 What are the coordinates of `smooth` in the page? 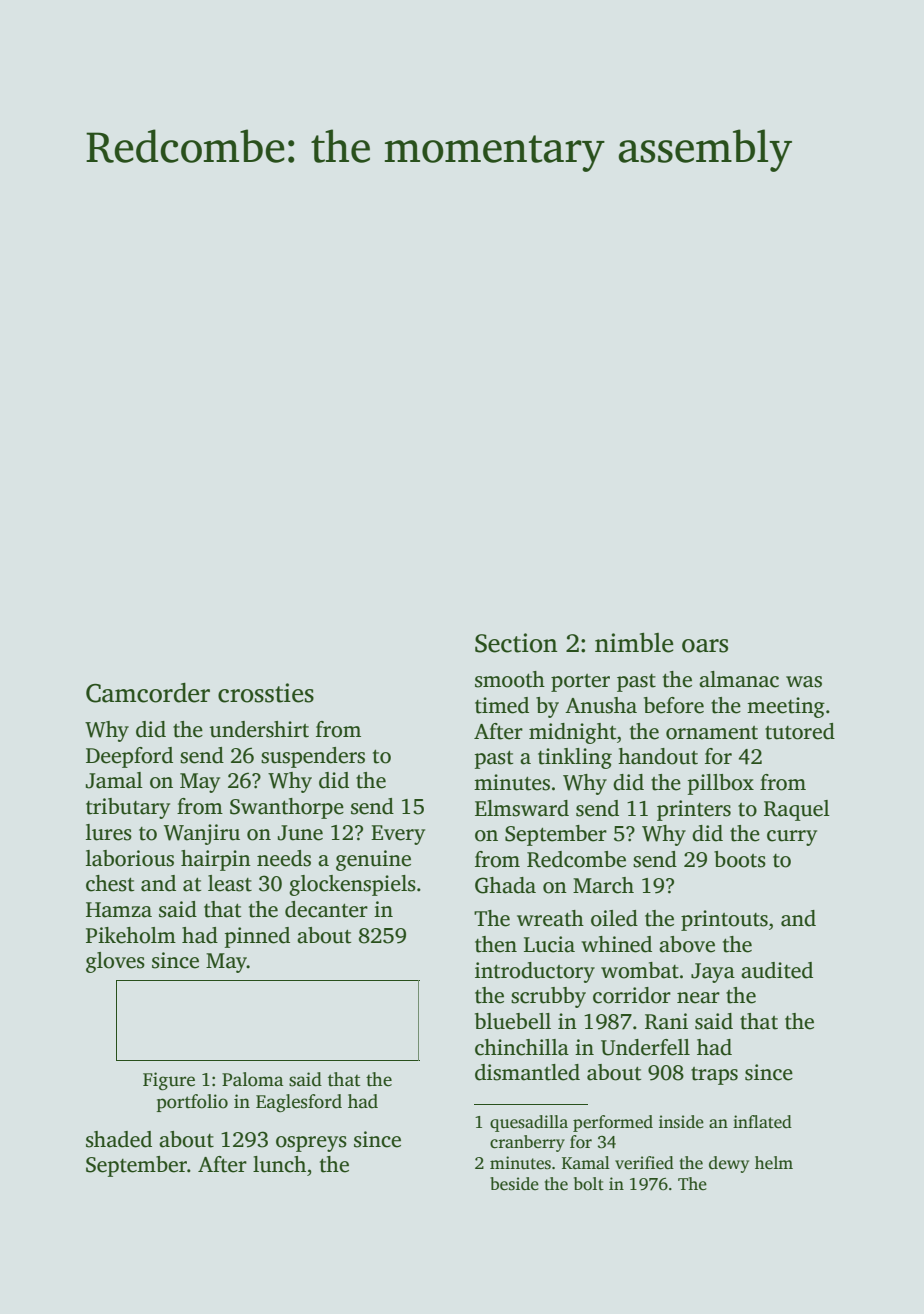 It's located at (510, 679).
